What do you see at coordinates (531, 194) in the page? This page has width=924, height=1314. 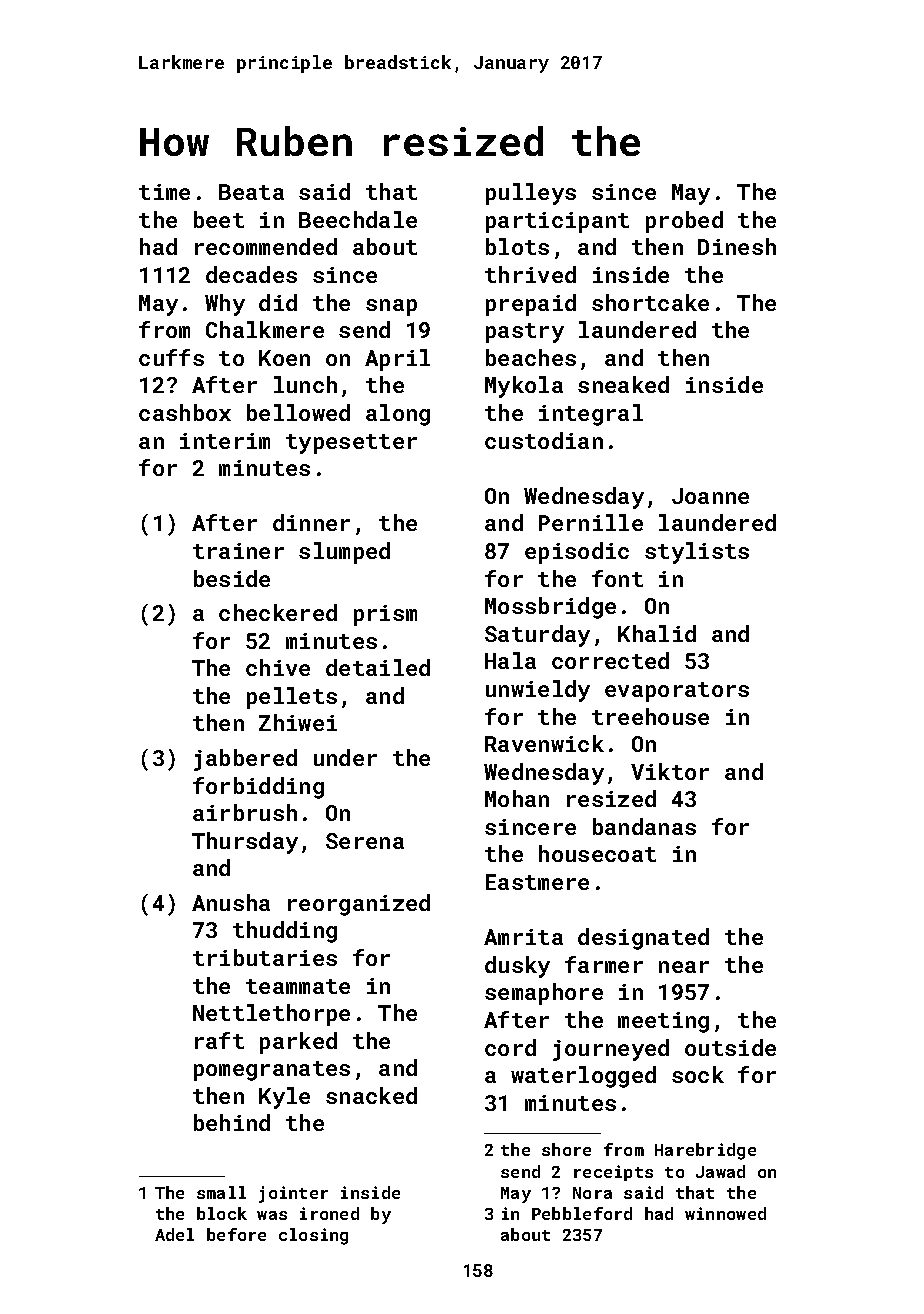 I see `pulleys` at bounding box center [531, 194].
